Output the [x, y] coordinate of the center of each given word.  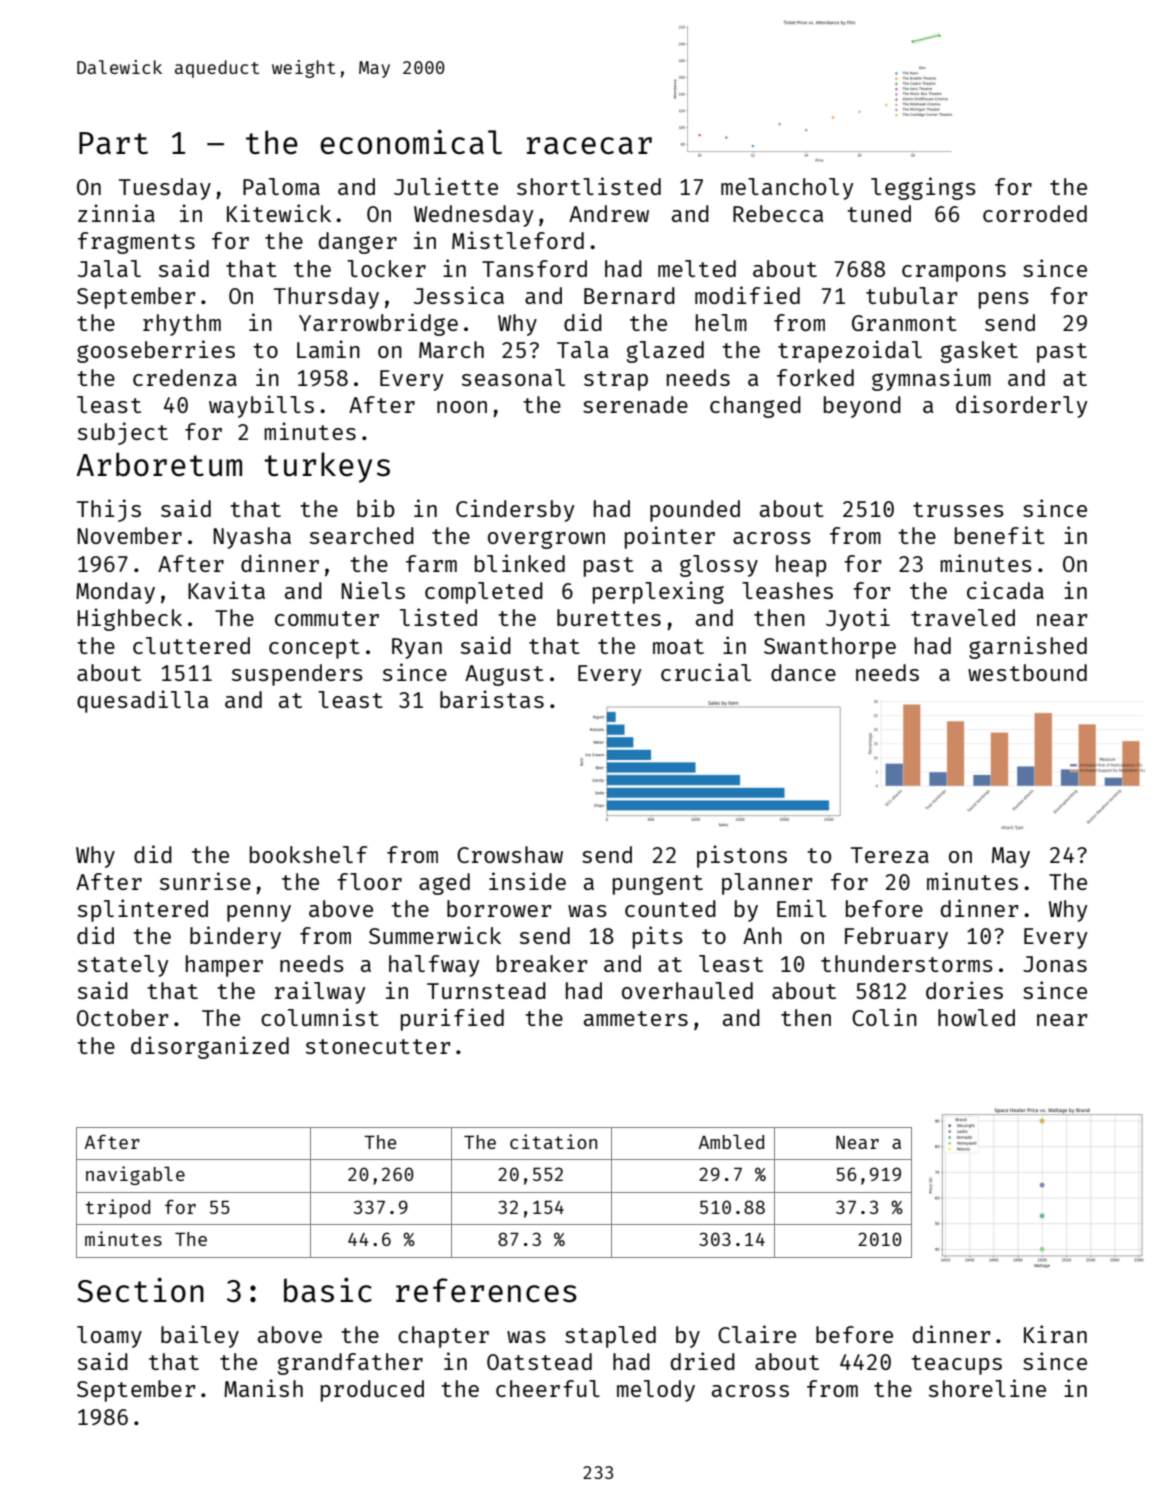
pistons [742, 856]
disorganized [210, 1047]
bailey [200, 1336]
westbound [1027, 672]
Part [113, 143]
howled [976, 1017]
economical [411, 142]
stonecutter [378, 1046]
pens [1004, 300]
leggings [923, 188]
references [486, 1290]
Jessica [459, 295]
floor [369, 881]
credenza [185, 377]
